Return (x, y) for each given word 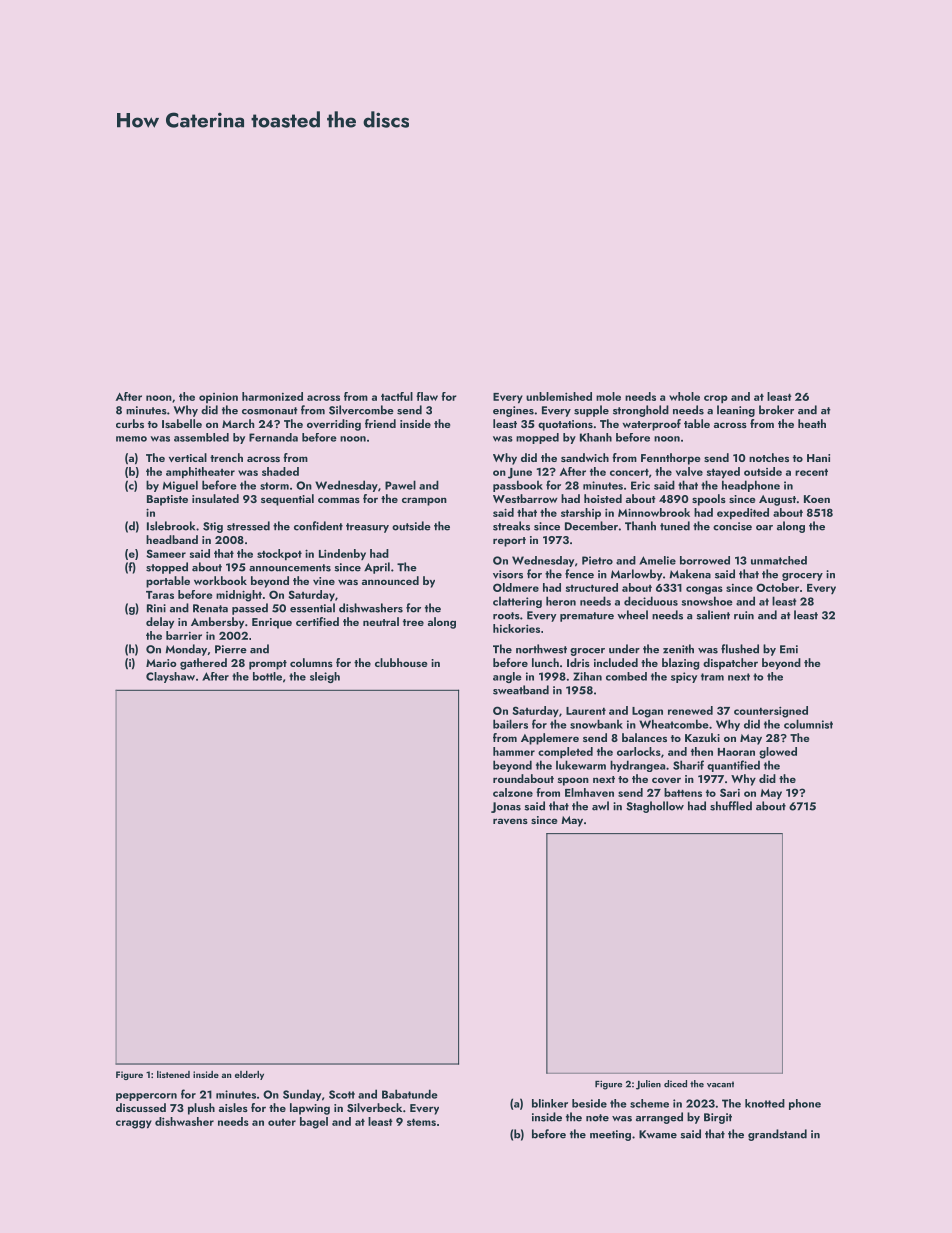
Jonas (506, 807)
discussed (141, 1107)
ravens (510, 821)
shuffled (731, 806)
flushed (740, 649)
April (377, 568)
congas (704, 590)
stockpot (279, 554)
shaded (280, 471)
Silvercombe (361, 410)
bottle (267, 676)
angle (507, 677)
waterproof (652, 425)
